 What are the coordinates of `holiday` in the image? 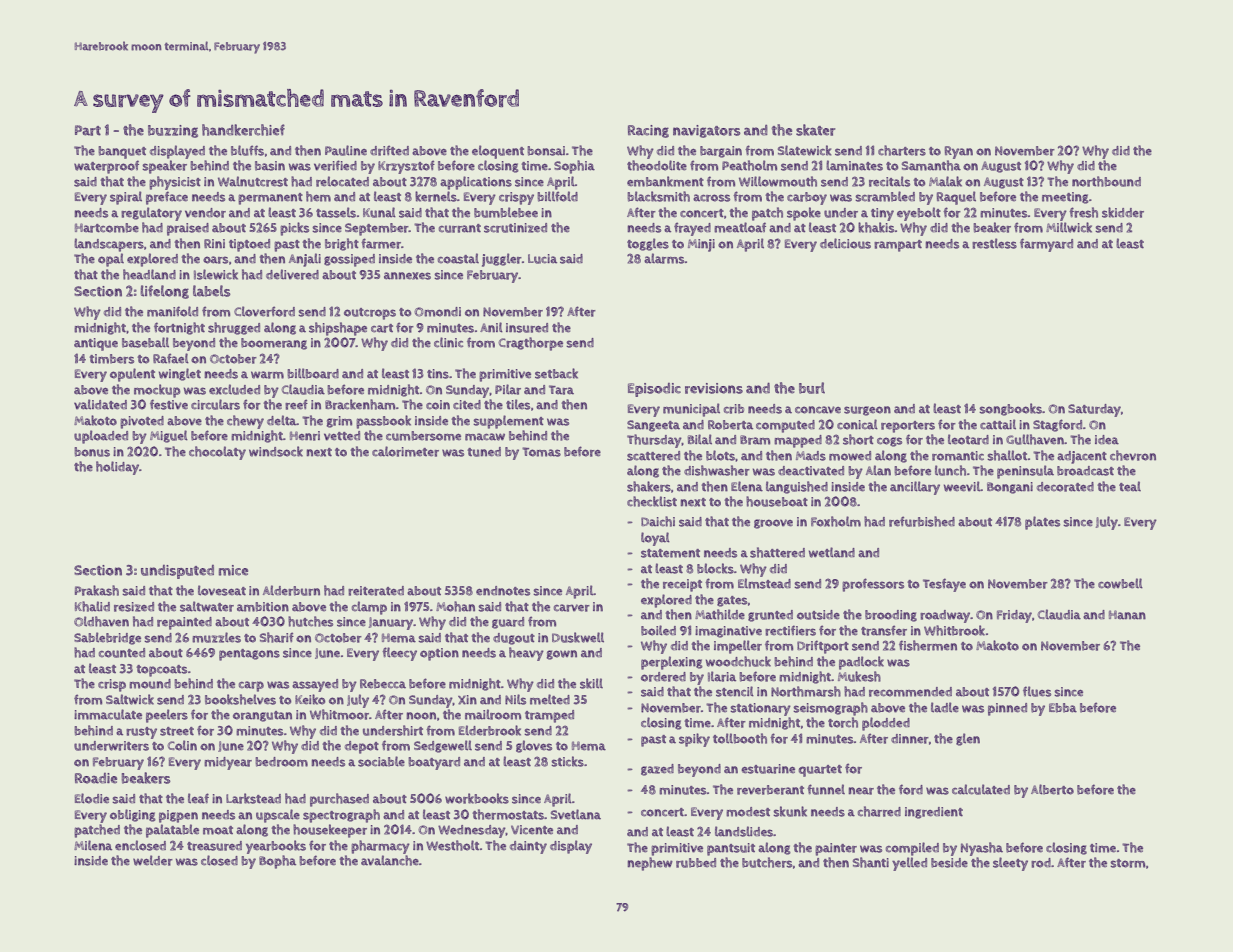 It's located at (117, 468).
